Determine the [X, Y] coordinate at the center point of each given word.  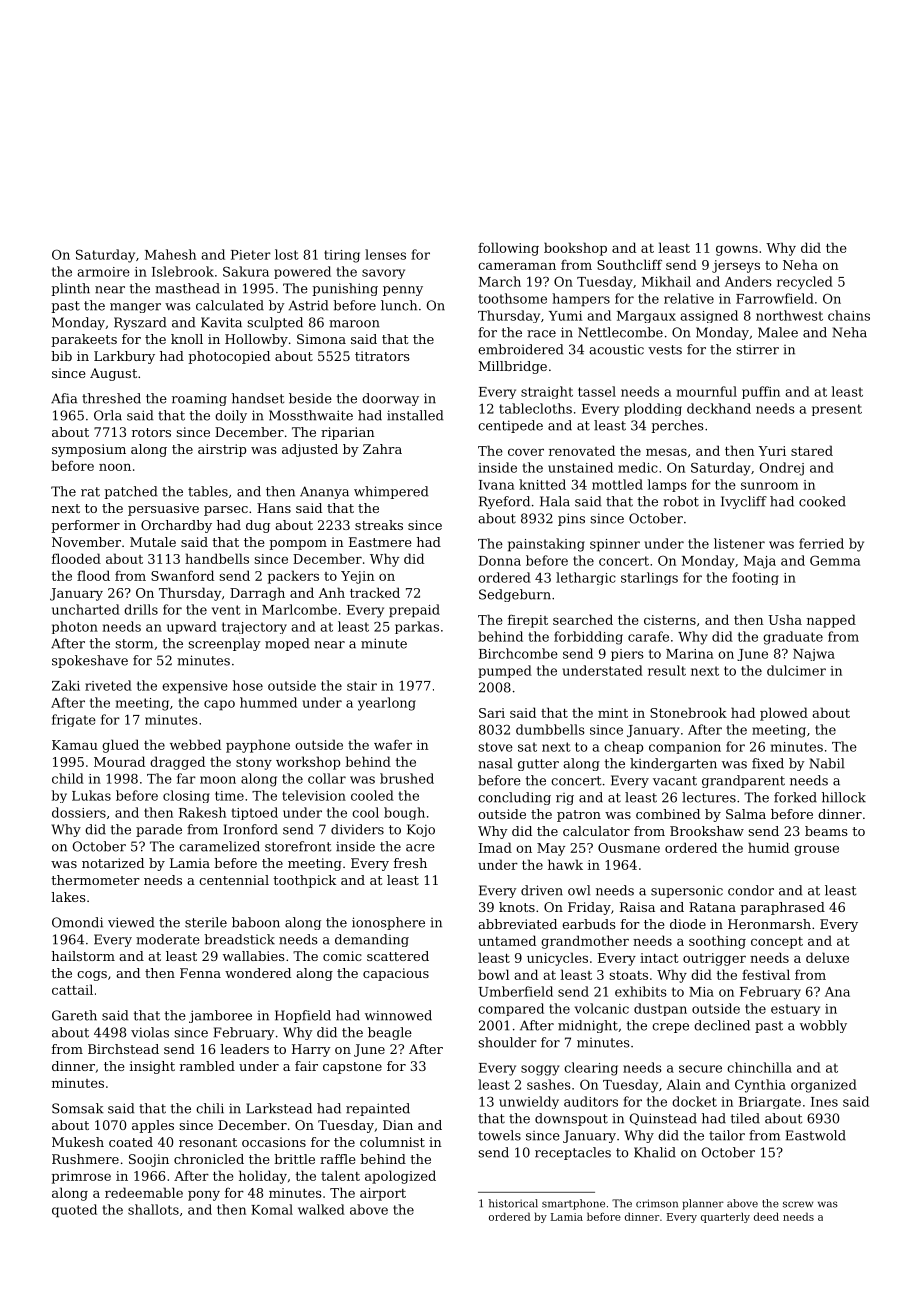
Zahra [382, 449]
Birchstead [123, 1049]
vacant [675, 781]
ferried [821, 543]
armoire [103, 272]
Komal [272, 1209]
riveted [108, 685]
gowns [737, 251]
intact [659, 958]
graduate [793, 638]
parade [159, 830]
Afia [64, 398]
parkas [417, 627]
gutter [538, 765]
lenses [385, 254]
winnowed [398, 1015]
